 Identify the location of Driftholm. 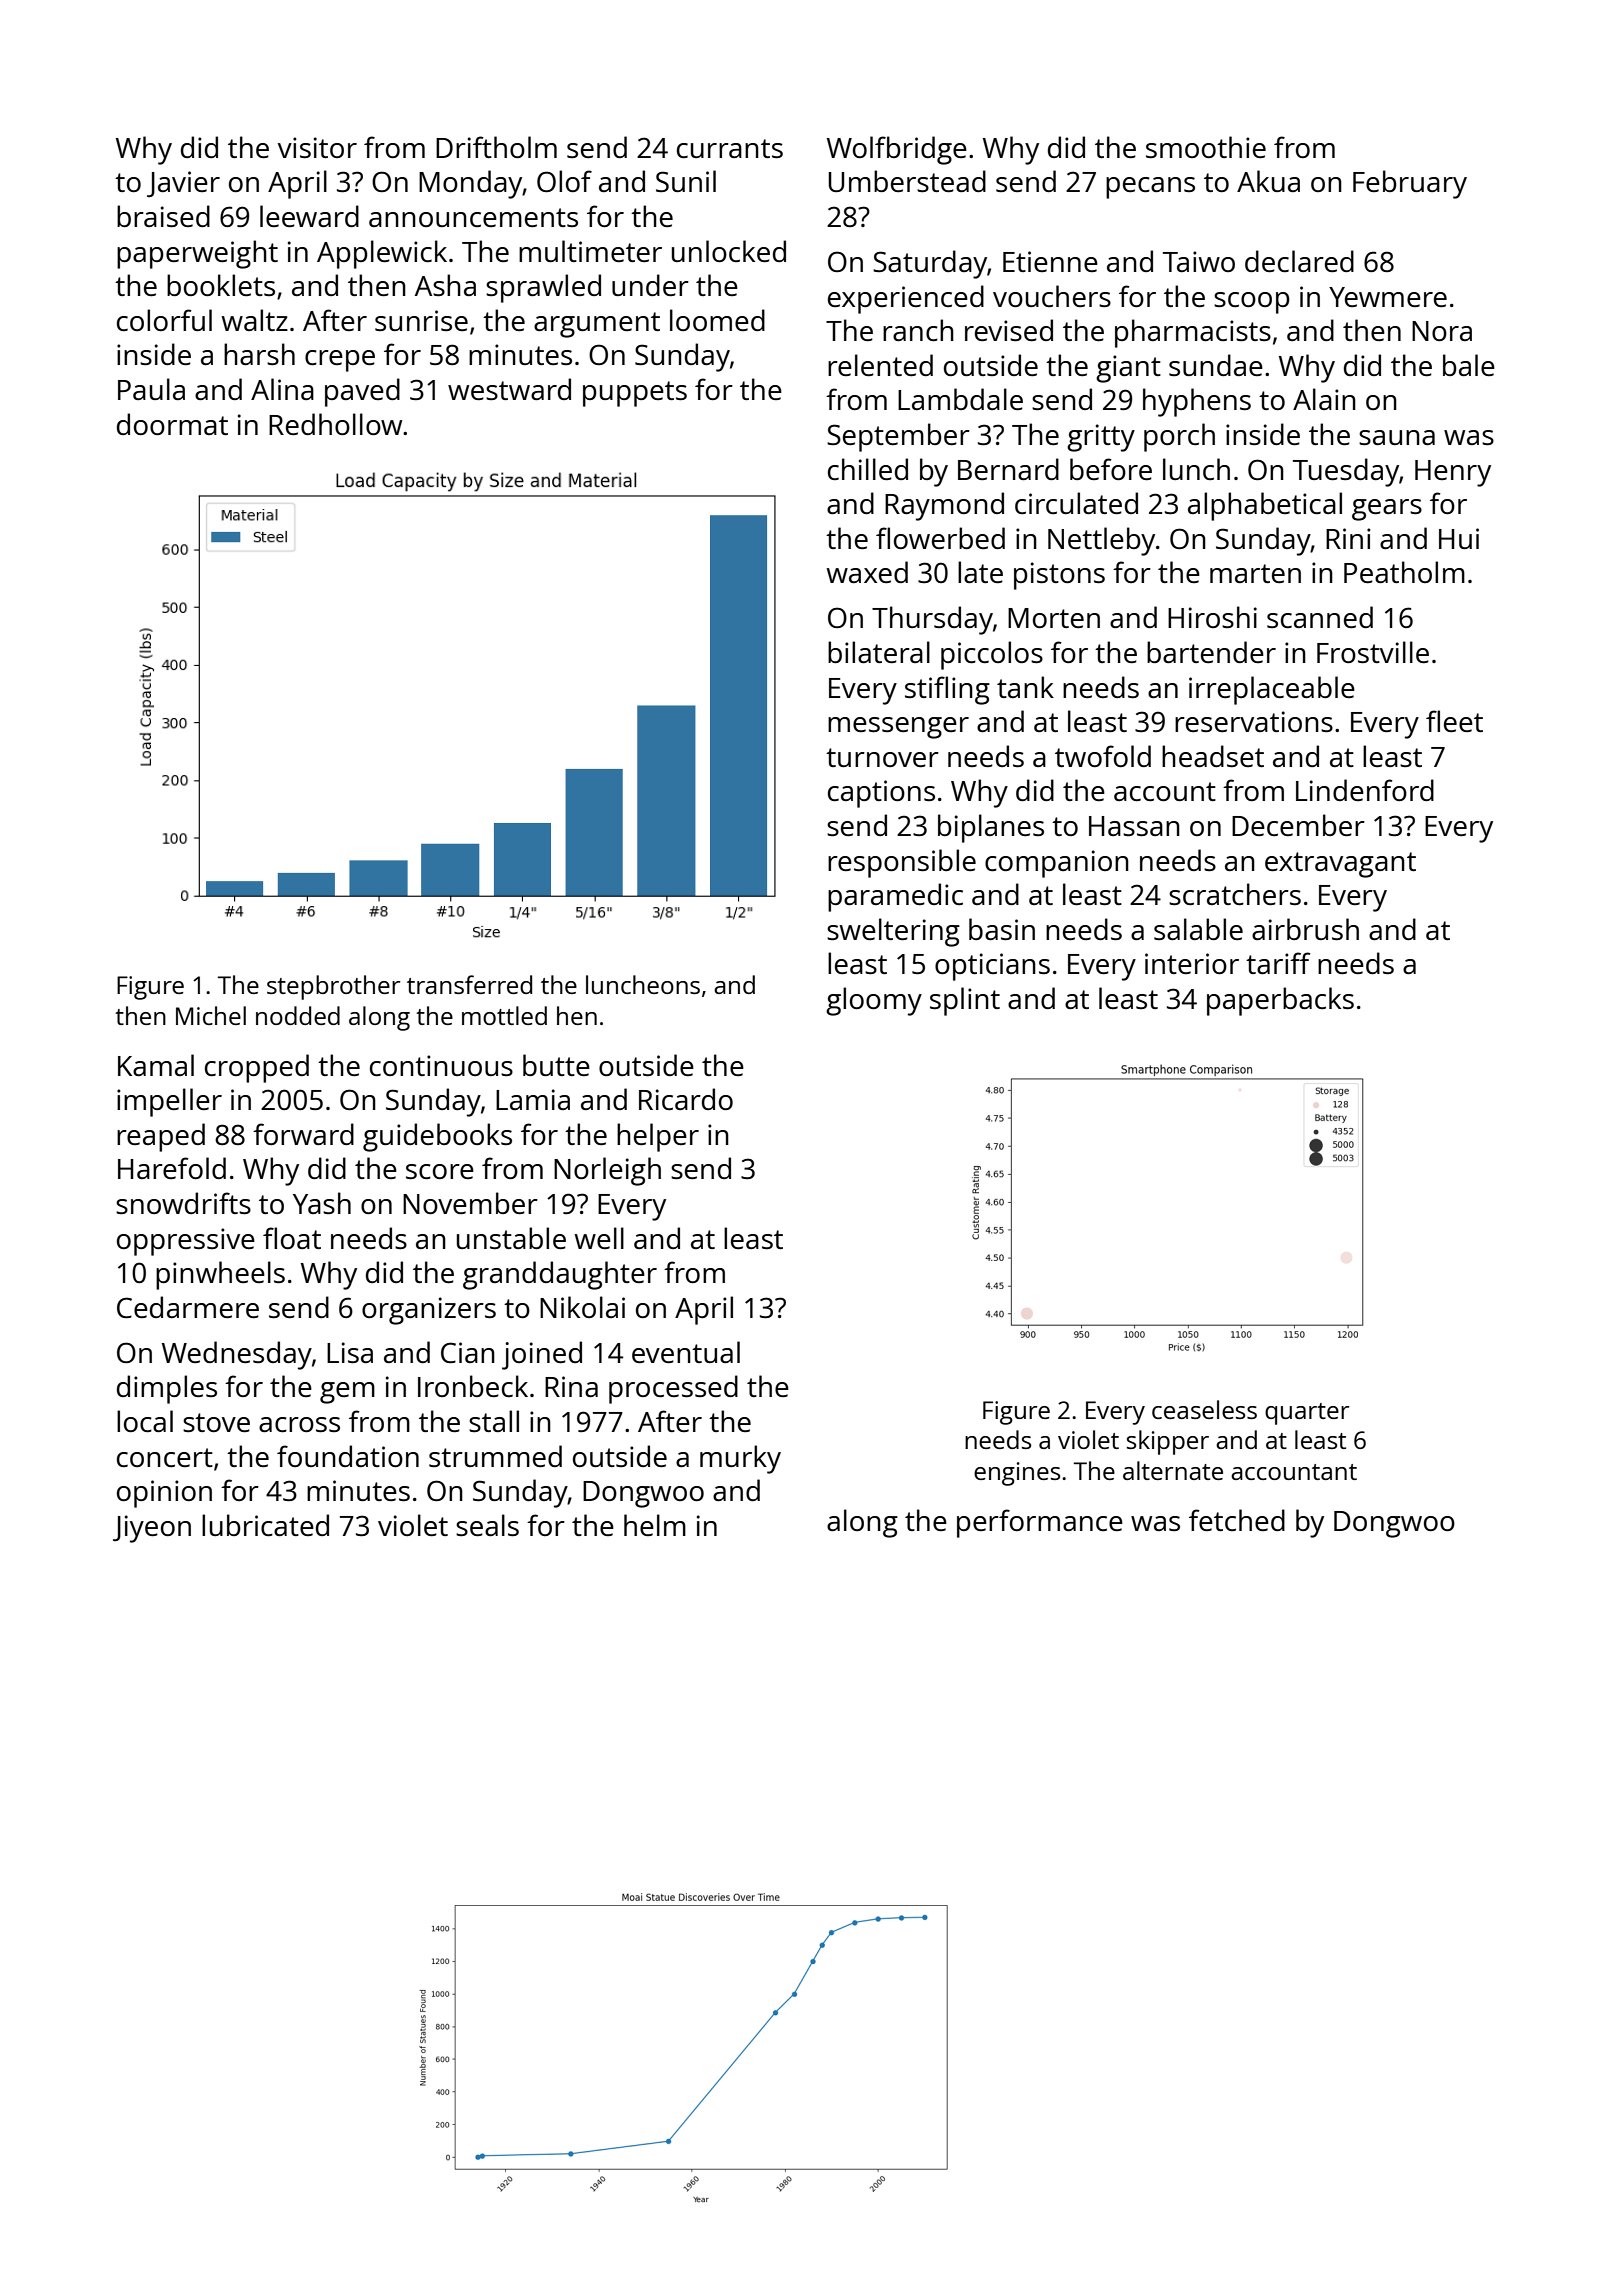
(496, 147).
